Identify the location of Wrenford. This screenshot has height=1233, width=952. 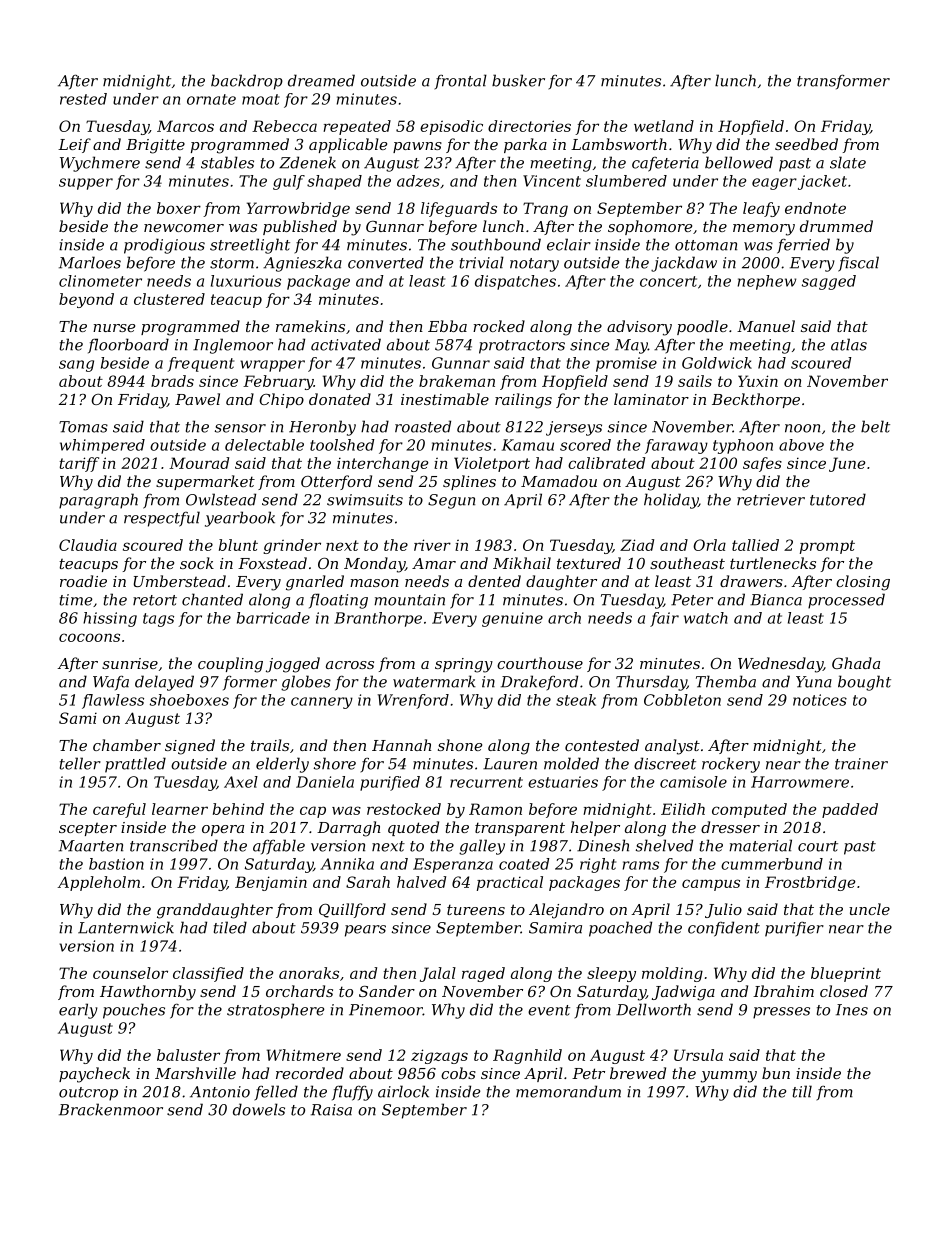
(413, 701).
